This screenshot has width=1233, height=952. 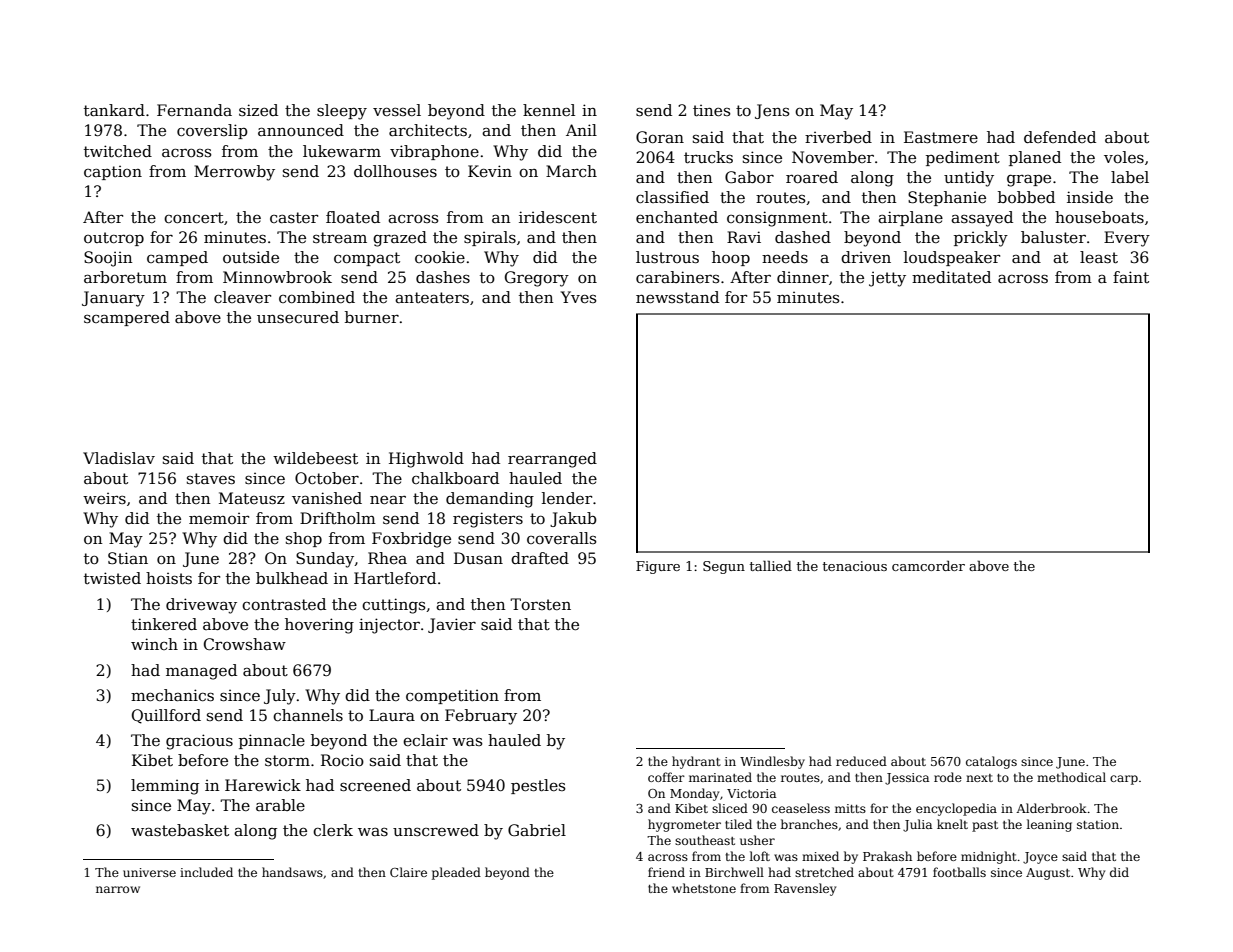 I want to click on lustrous, so click(x=667, y=257).
